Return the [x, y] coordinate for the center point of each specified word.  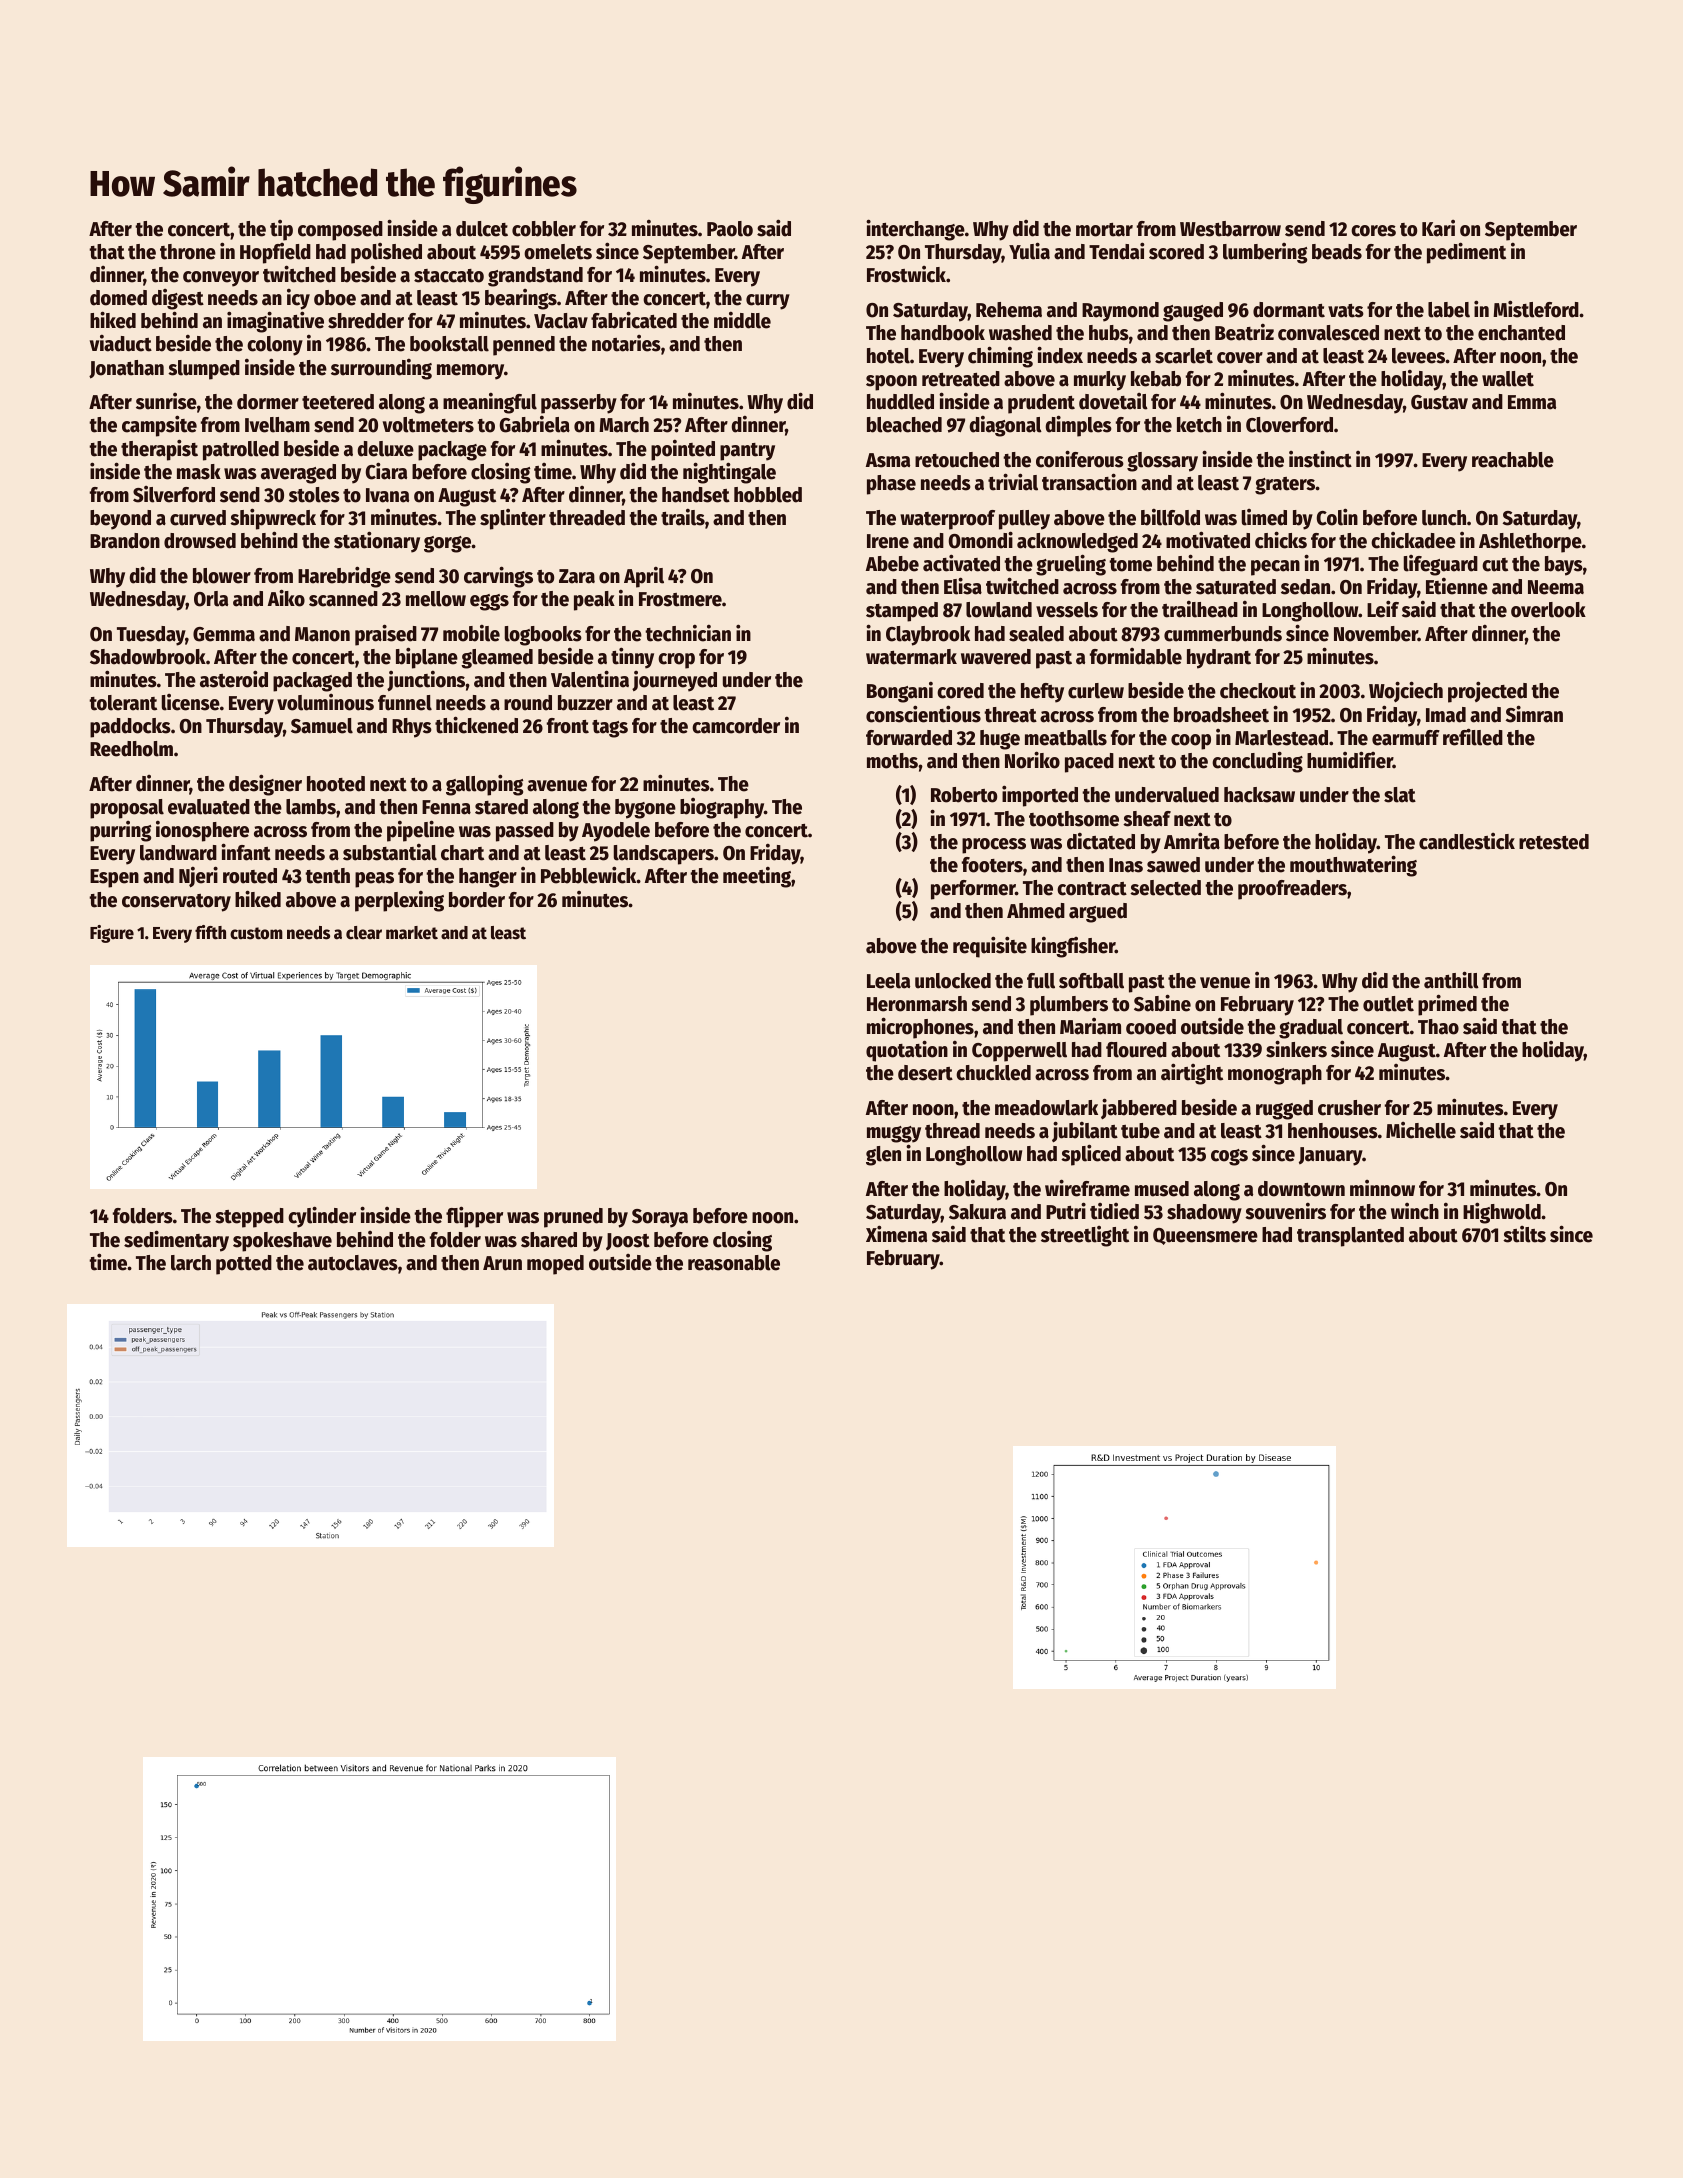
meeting [757, 877]
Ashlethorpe [1530, 543]
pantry [747, 452]
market [412, 933]
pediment [1466, 253]
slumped [204, 370]
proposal [127, 809]
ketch [1199, 425]
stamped [902, 612]
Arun [502, 1263]
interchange [915, 230]
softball [1091, 981]
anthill [1451, 980]
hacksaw [1259, 795]
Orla [211, 599]
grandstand [535, 277]
